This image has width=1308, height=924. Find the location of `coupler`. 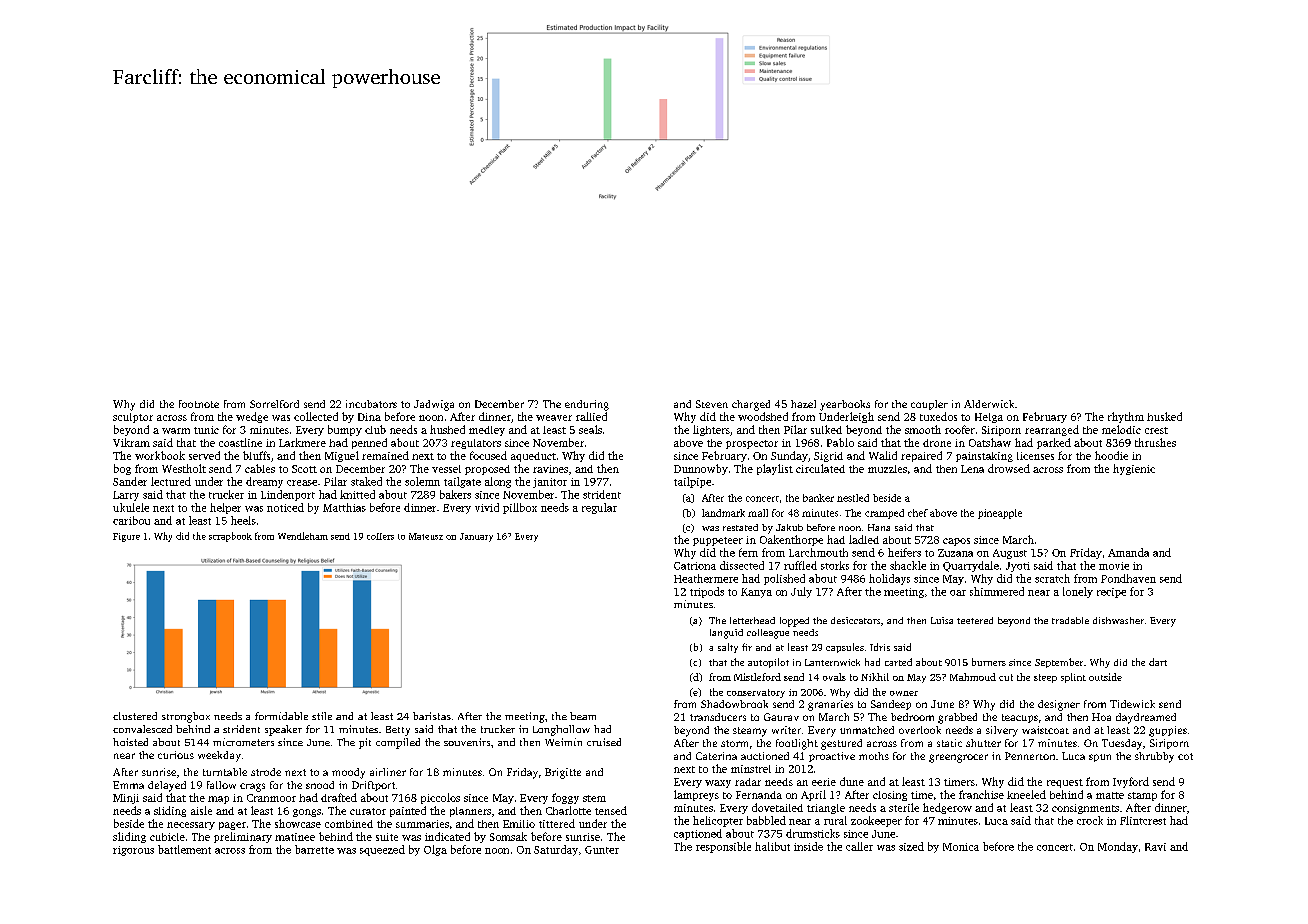

coupler is located at coordinates (929, 405).
